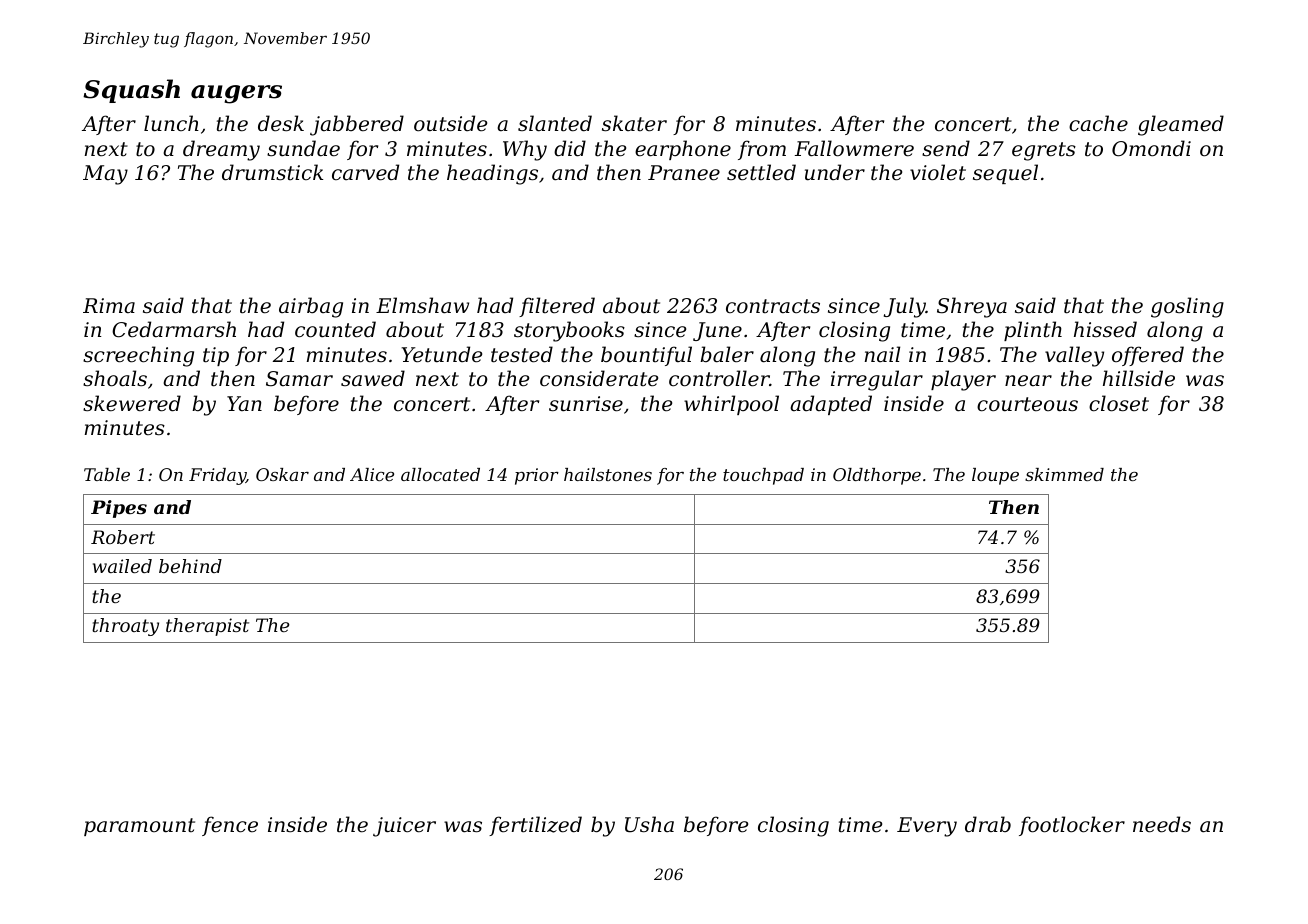 The height and width of the page is (924, 1308). Describe the element at coordinates (522, 354) in the page. I see `tested` at that location.
